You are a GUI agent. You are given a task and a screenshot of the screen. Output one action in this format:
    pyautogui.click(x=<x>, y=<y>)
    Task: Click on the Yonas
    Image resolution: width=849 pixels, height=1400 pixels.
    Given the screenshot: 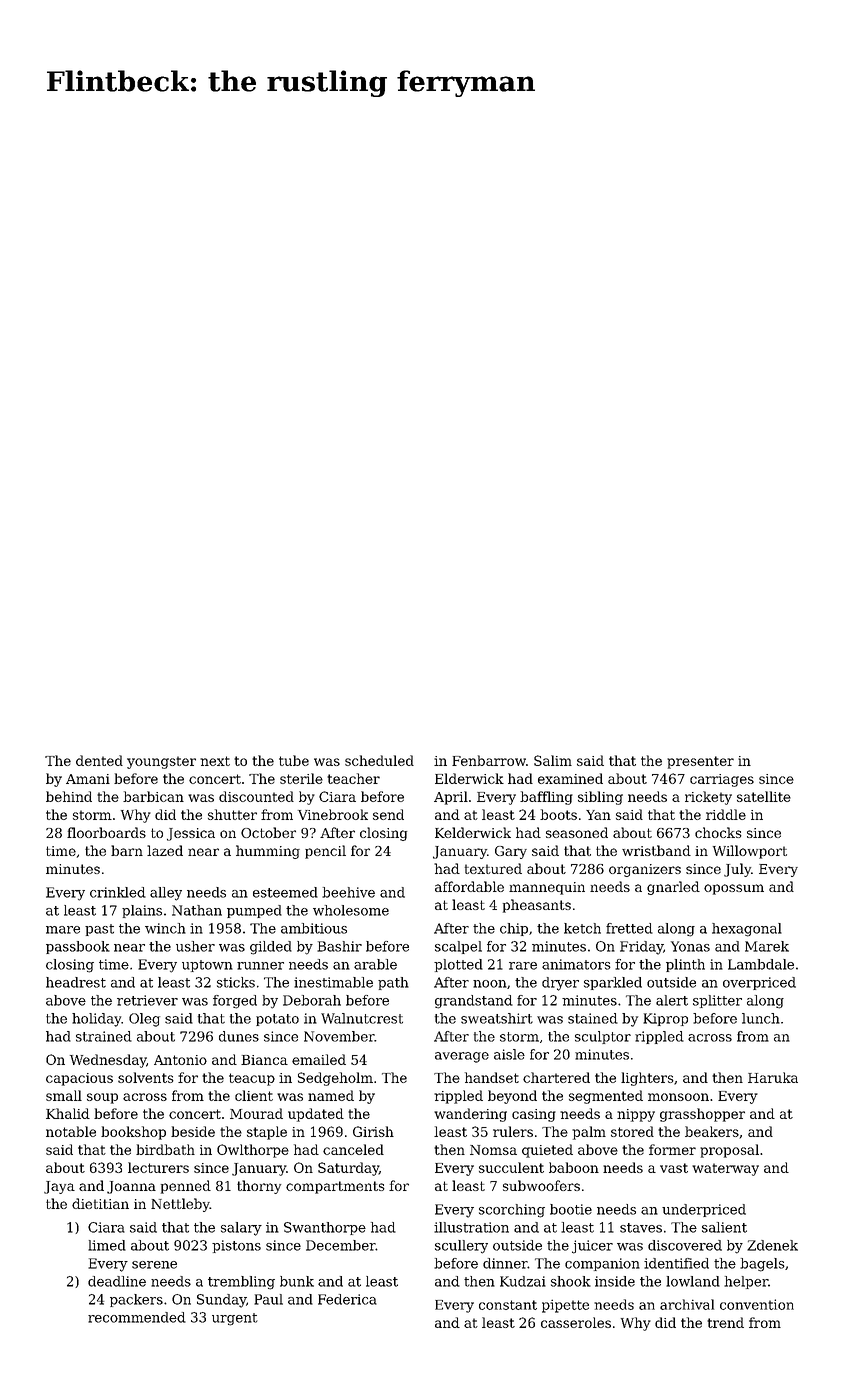 What is the action you would take?
    pyautogui.click(x=690, y=946)
